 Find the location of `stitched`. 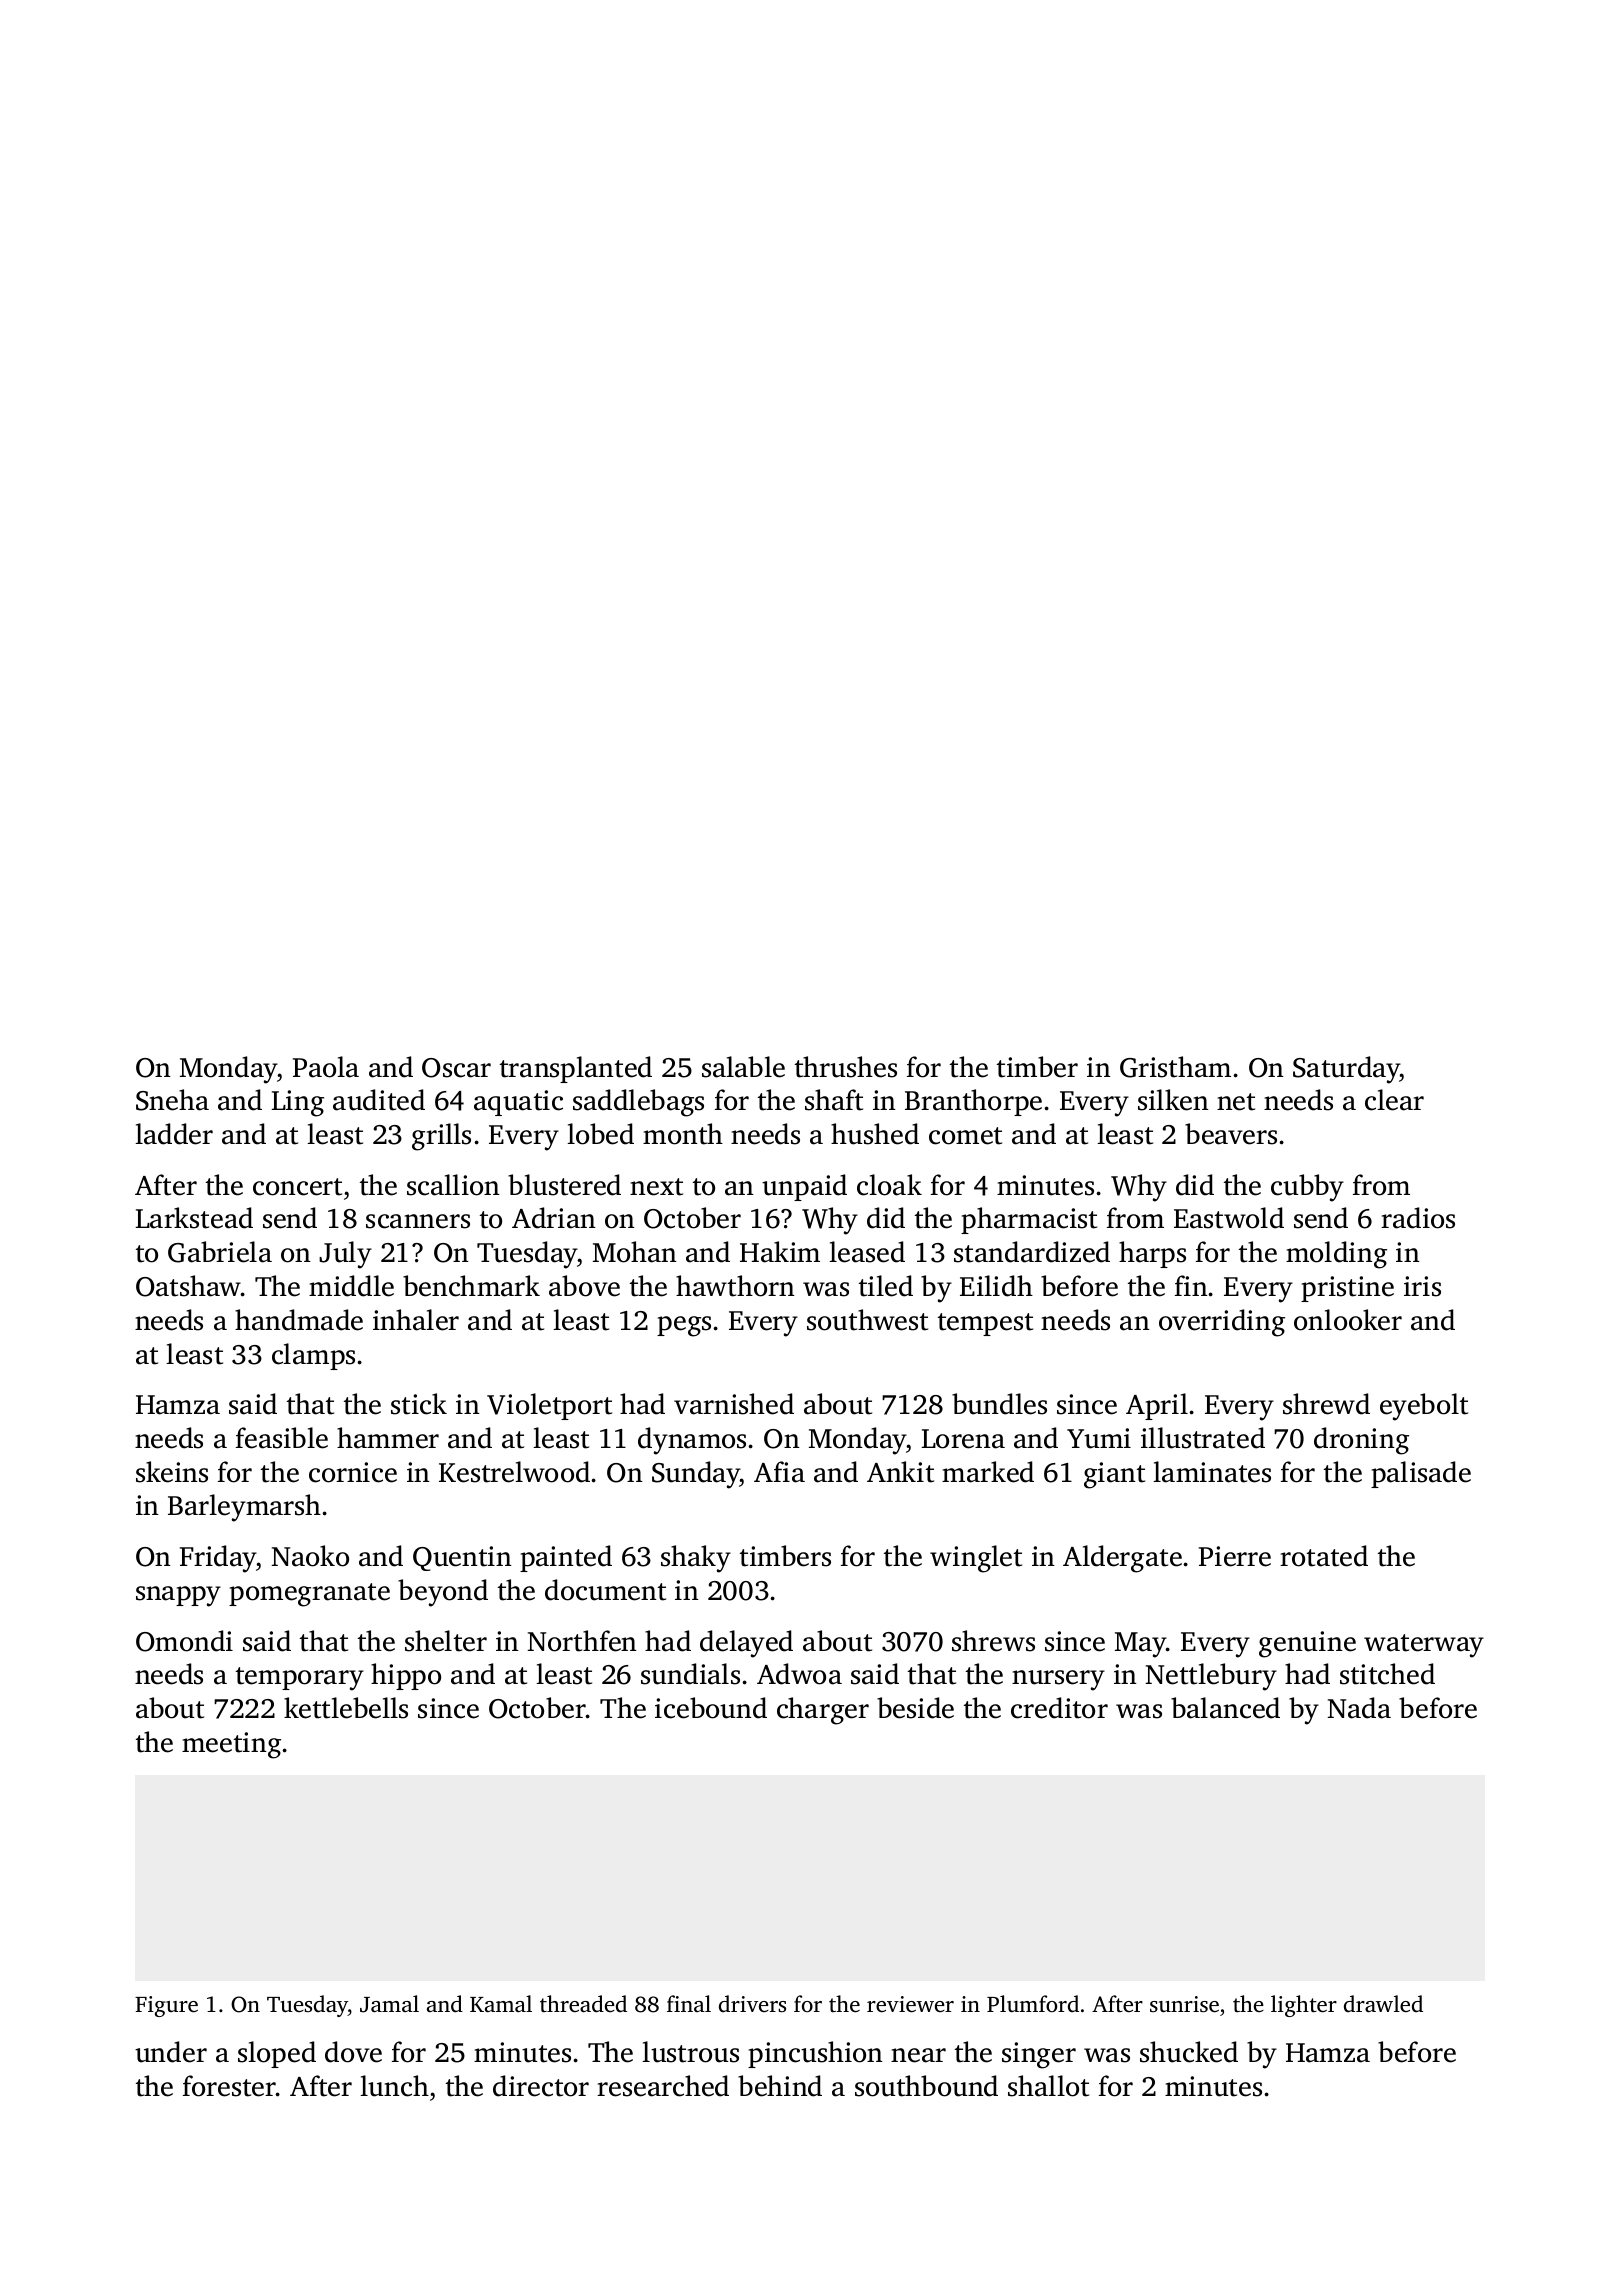

stitched is located at coordinates (1387, 1674).
